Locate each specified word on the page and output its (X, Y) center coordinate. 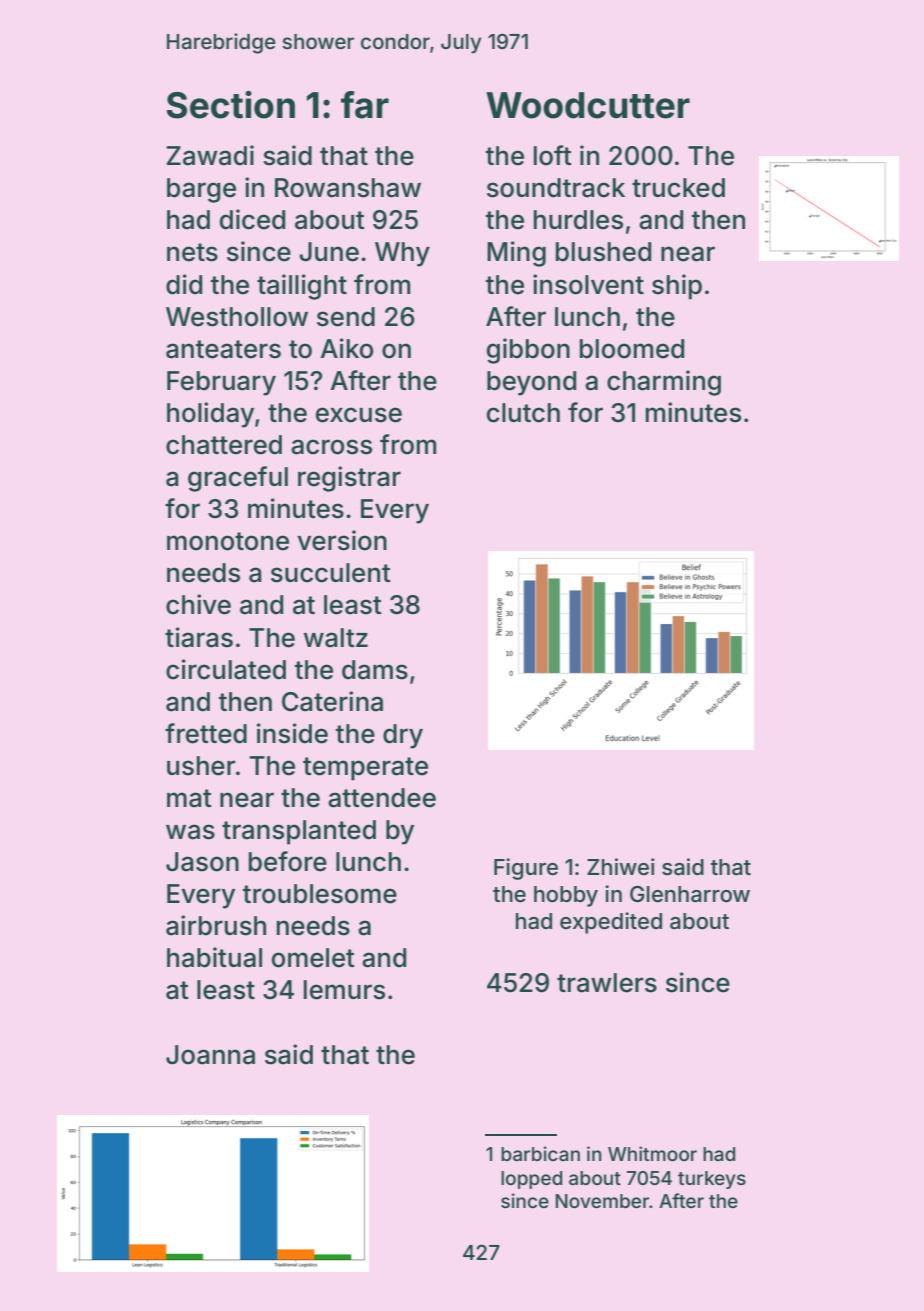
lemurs (344, 990)
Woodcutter (588, 105)
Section (230, 105)
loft (553, 155)
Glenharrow (690, 894)
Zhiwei (621, 867)
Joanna (210, 1055)
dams (375, 670)
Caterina (332, 701)
